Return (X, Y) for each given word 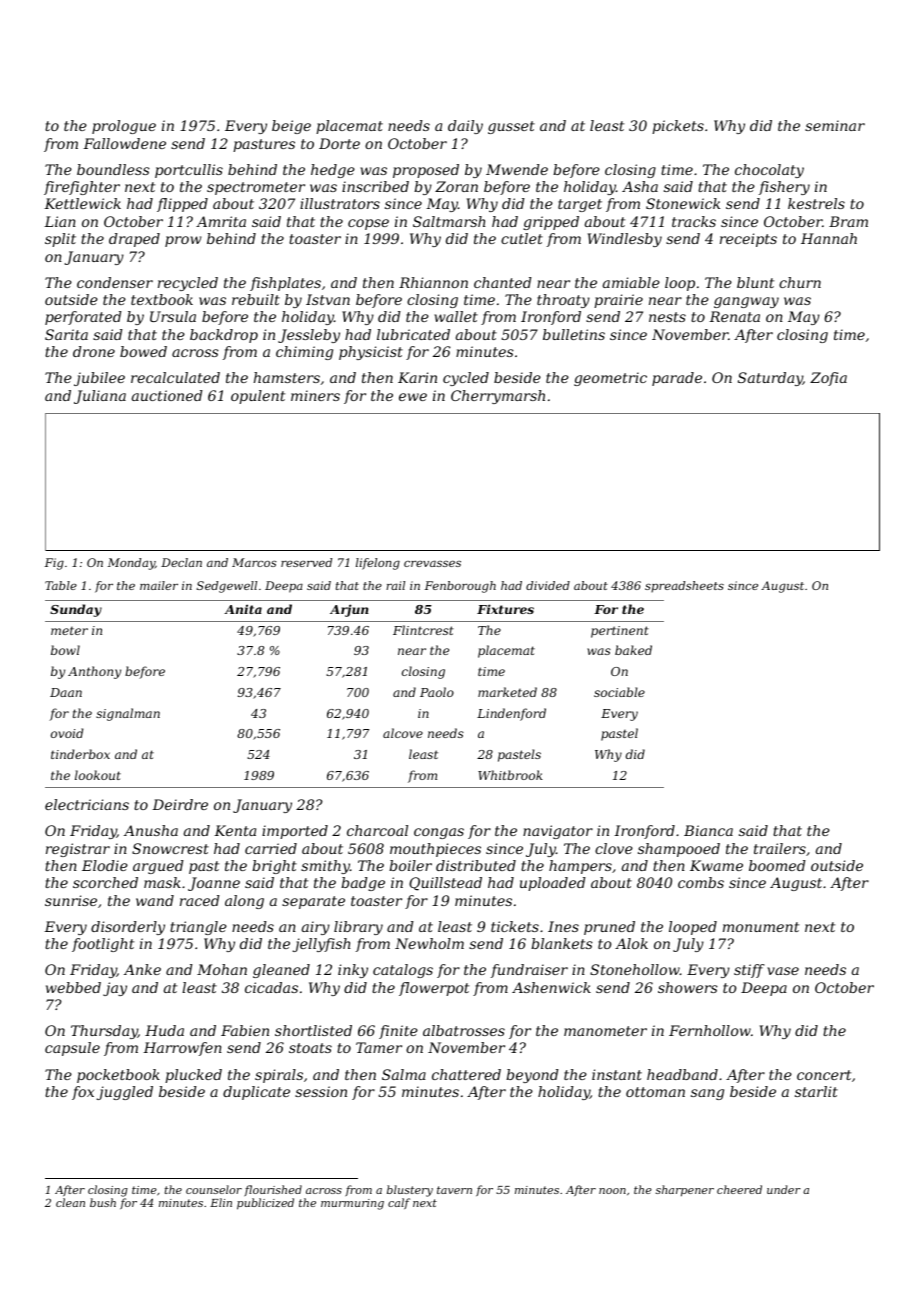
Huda (164, 1030)
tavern (454, 1190)
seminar (835, 125)
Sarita (66, 334)
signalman (128, 714)
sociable (619, 692)
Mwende (517, 169)
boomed (777, 865)
